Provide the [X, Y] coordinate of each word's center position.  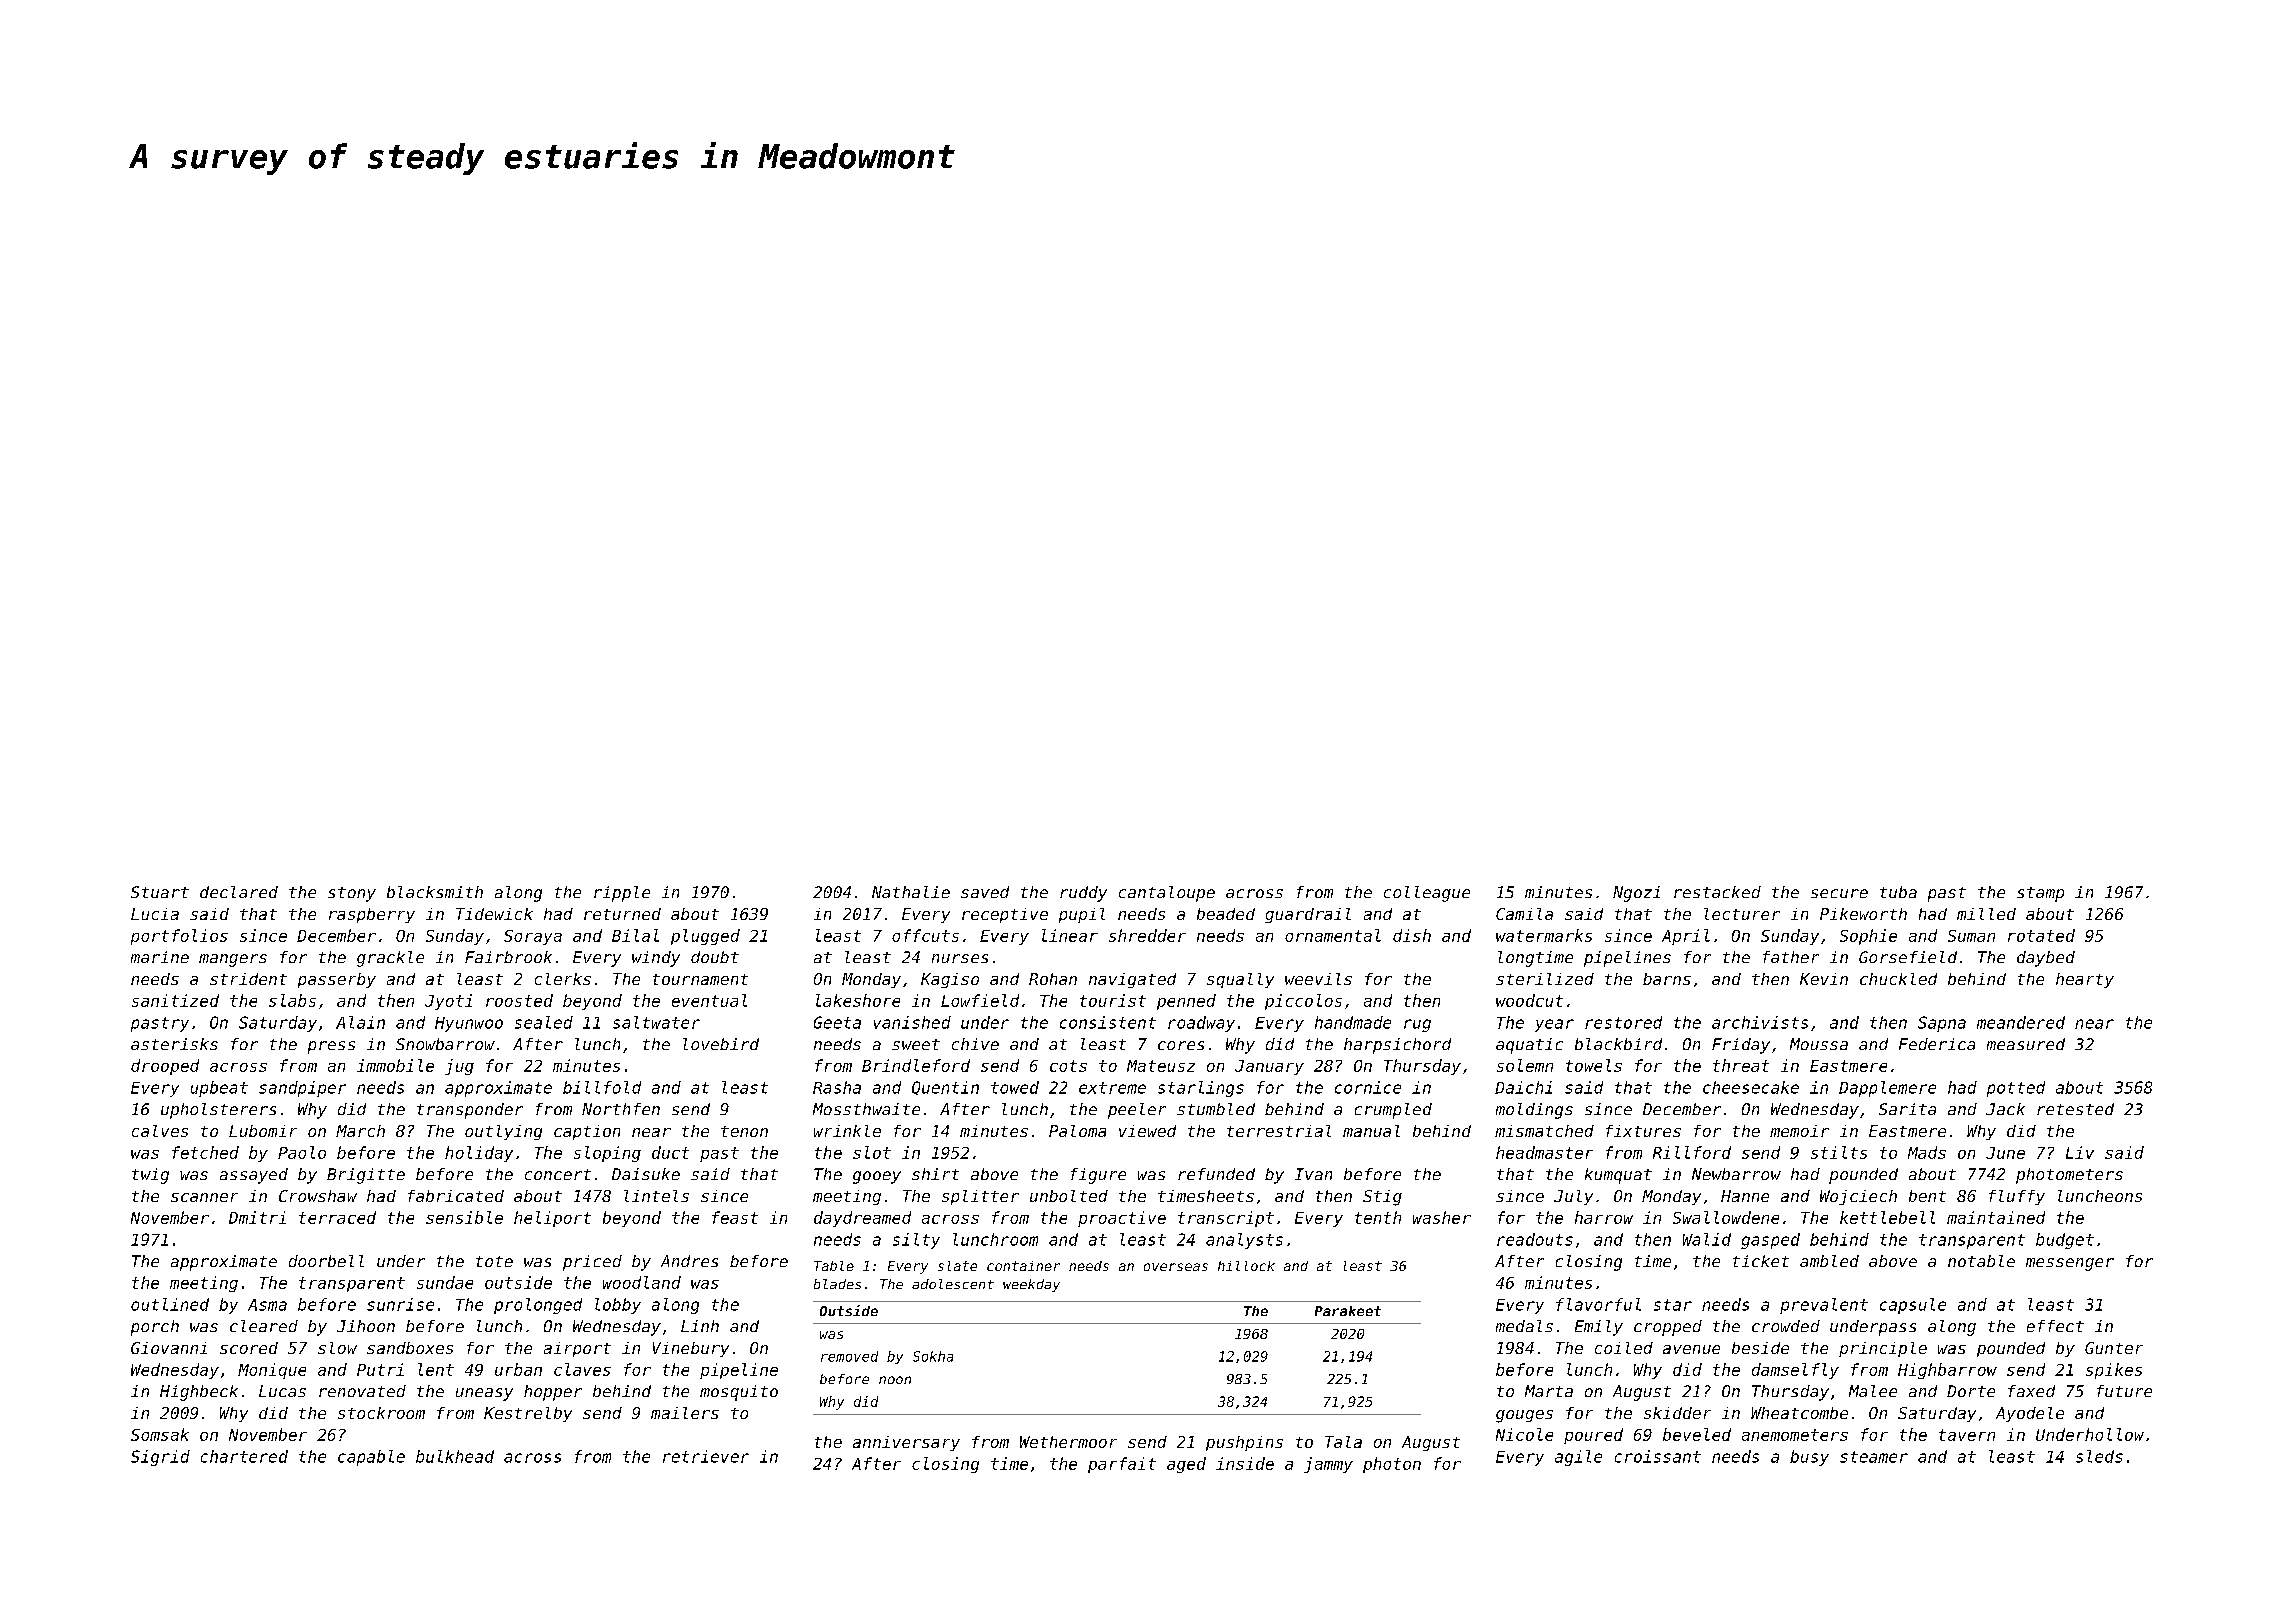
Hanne [1745, 1196]
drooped [165, 1067]
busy [1809, 1458]
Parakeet [1348, 1311]
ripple [622, 894]
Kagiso [950, 980]
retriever [706, 1456]
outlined [170, 1304]
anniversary [906, 1443]
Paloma [1077, 1131]
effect [2055, 1326]
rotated [2041, 935]
